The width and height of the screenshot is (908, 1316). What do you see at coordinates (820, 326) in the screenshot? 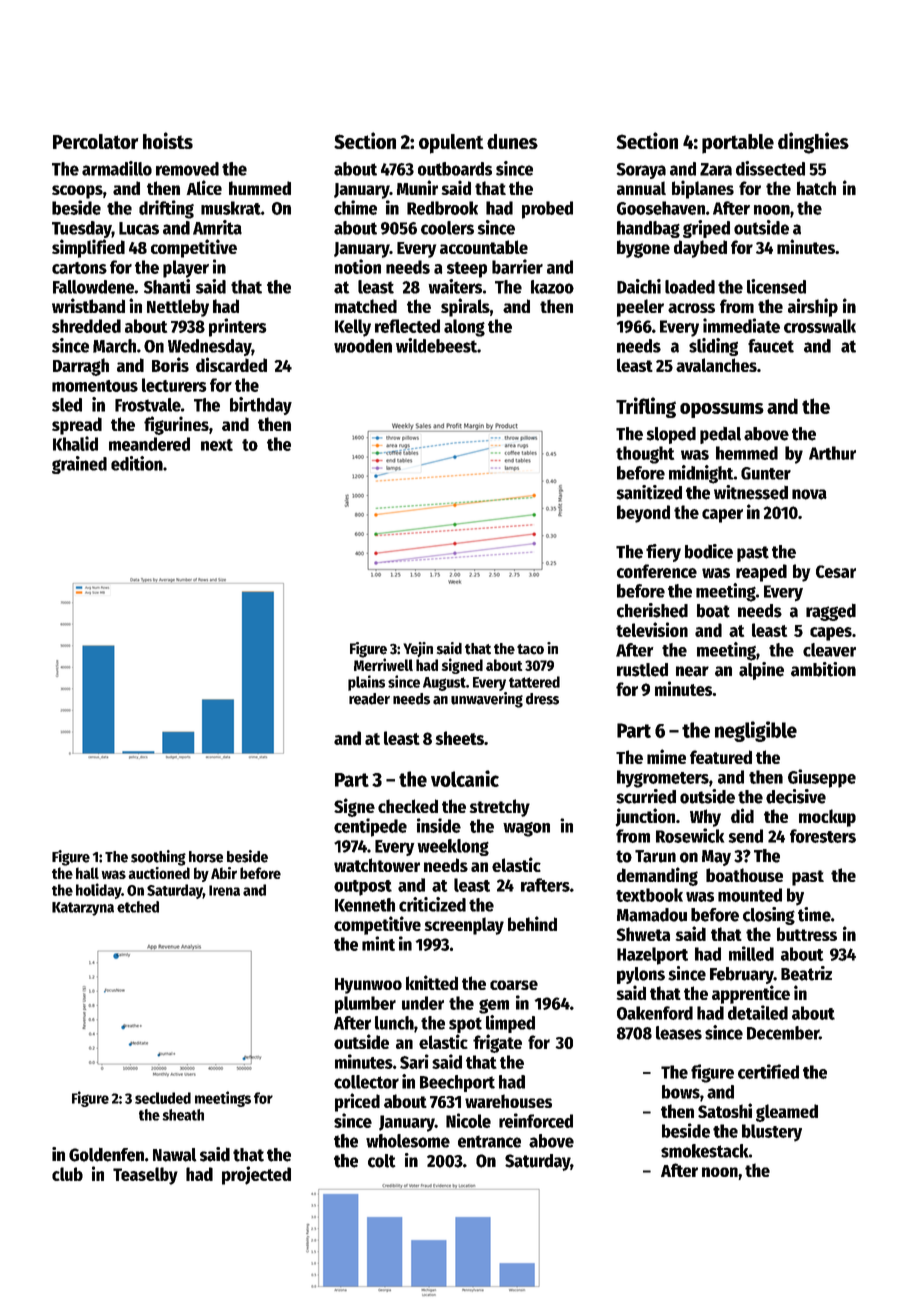
I see `crosswalk` at bounding box center [820, 326].
